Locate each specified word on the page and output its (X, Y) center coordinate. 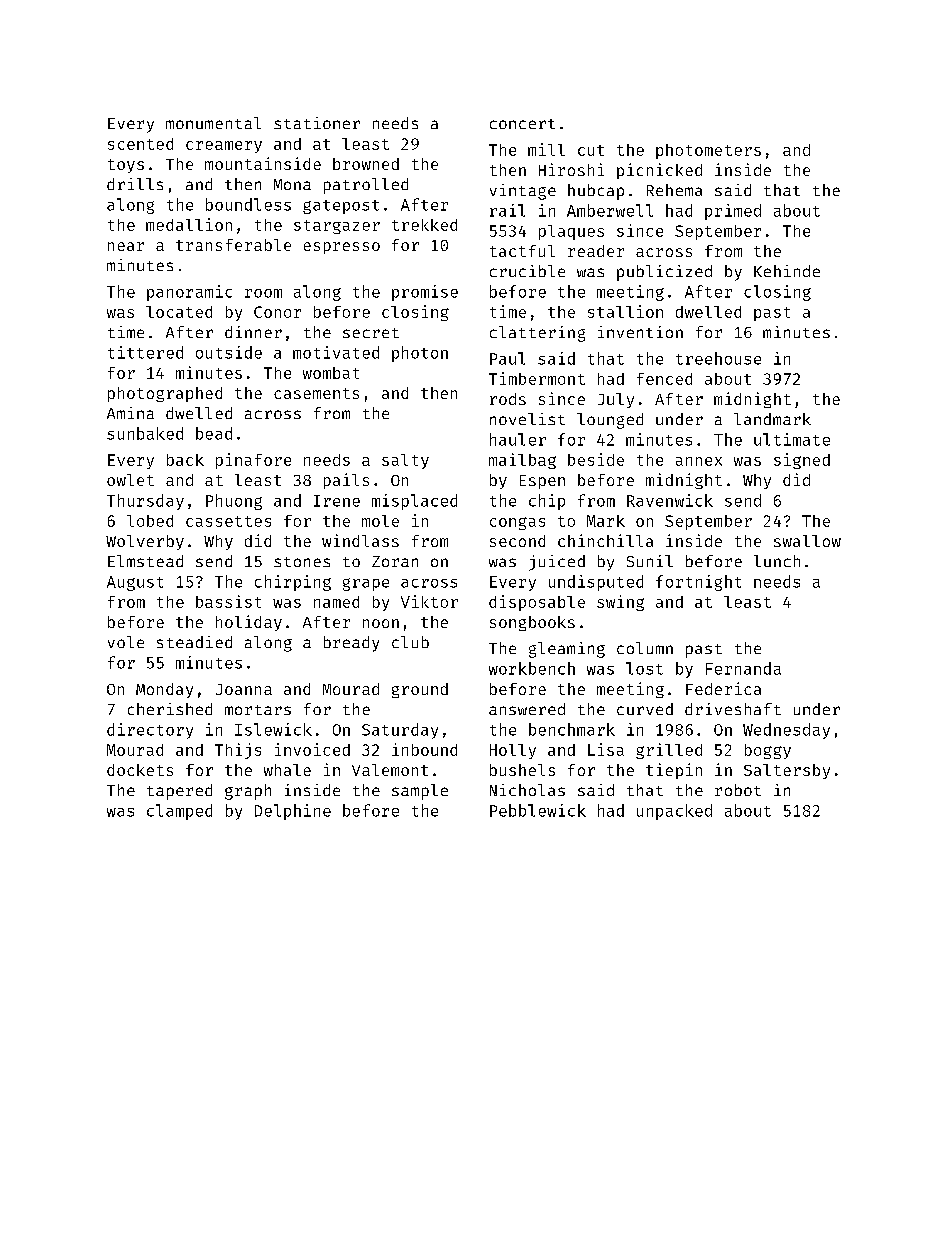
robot (738, 790)
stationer (317, 123)
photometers (708, 151)
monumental (213, 123)
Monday (164, 690)
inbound (424, 749)
